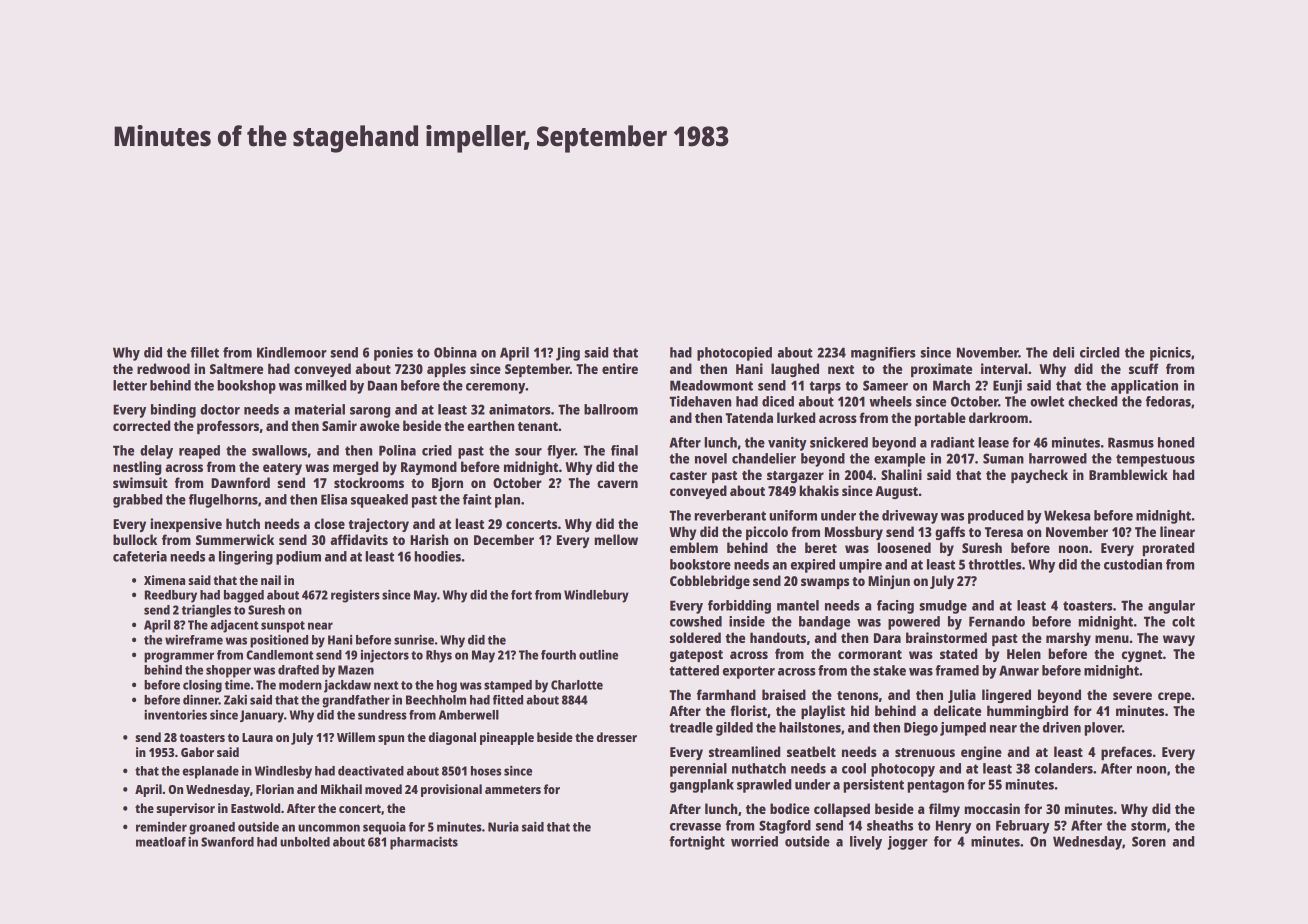  What do you see at coordinates (520, 409) in the image?
I see `animators` at bounding box center [520, 409].
